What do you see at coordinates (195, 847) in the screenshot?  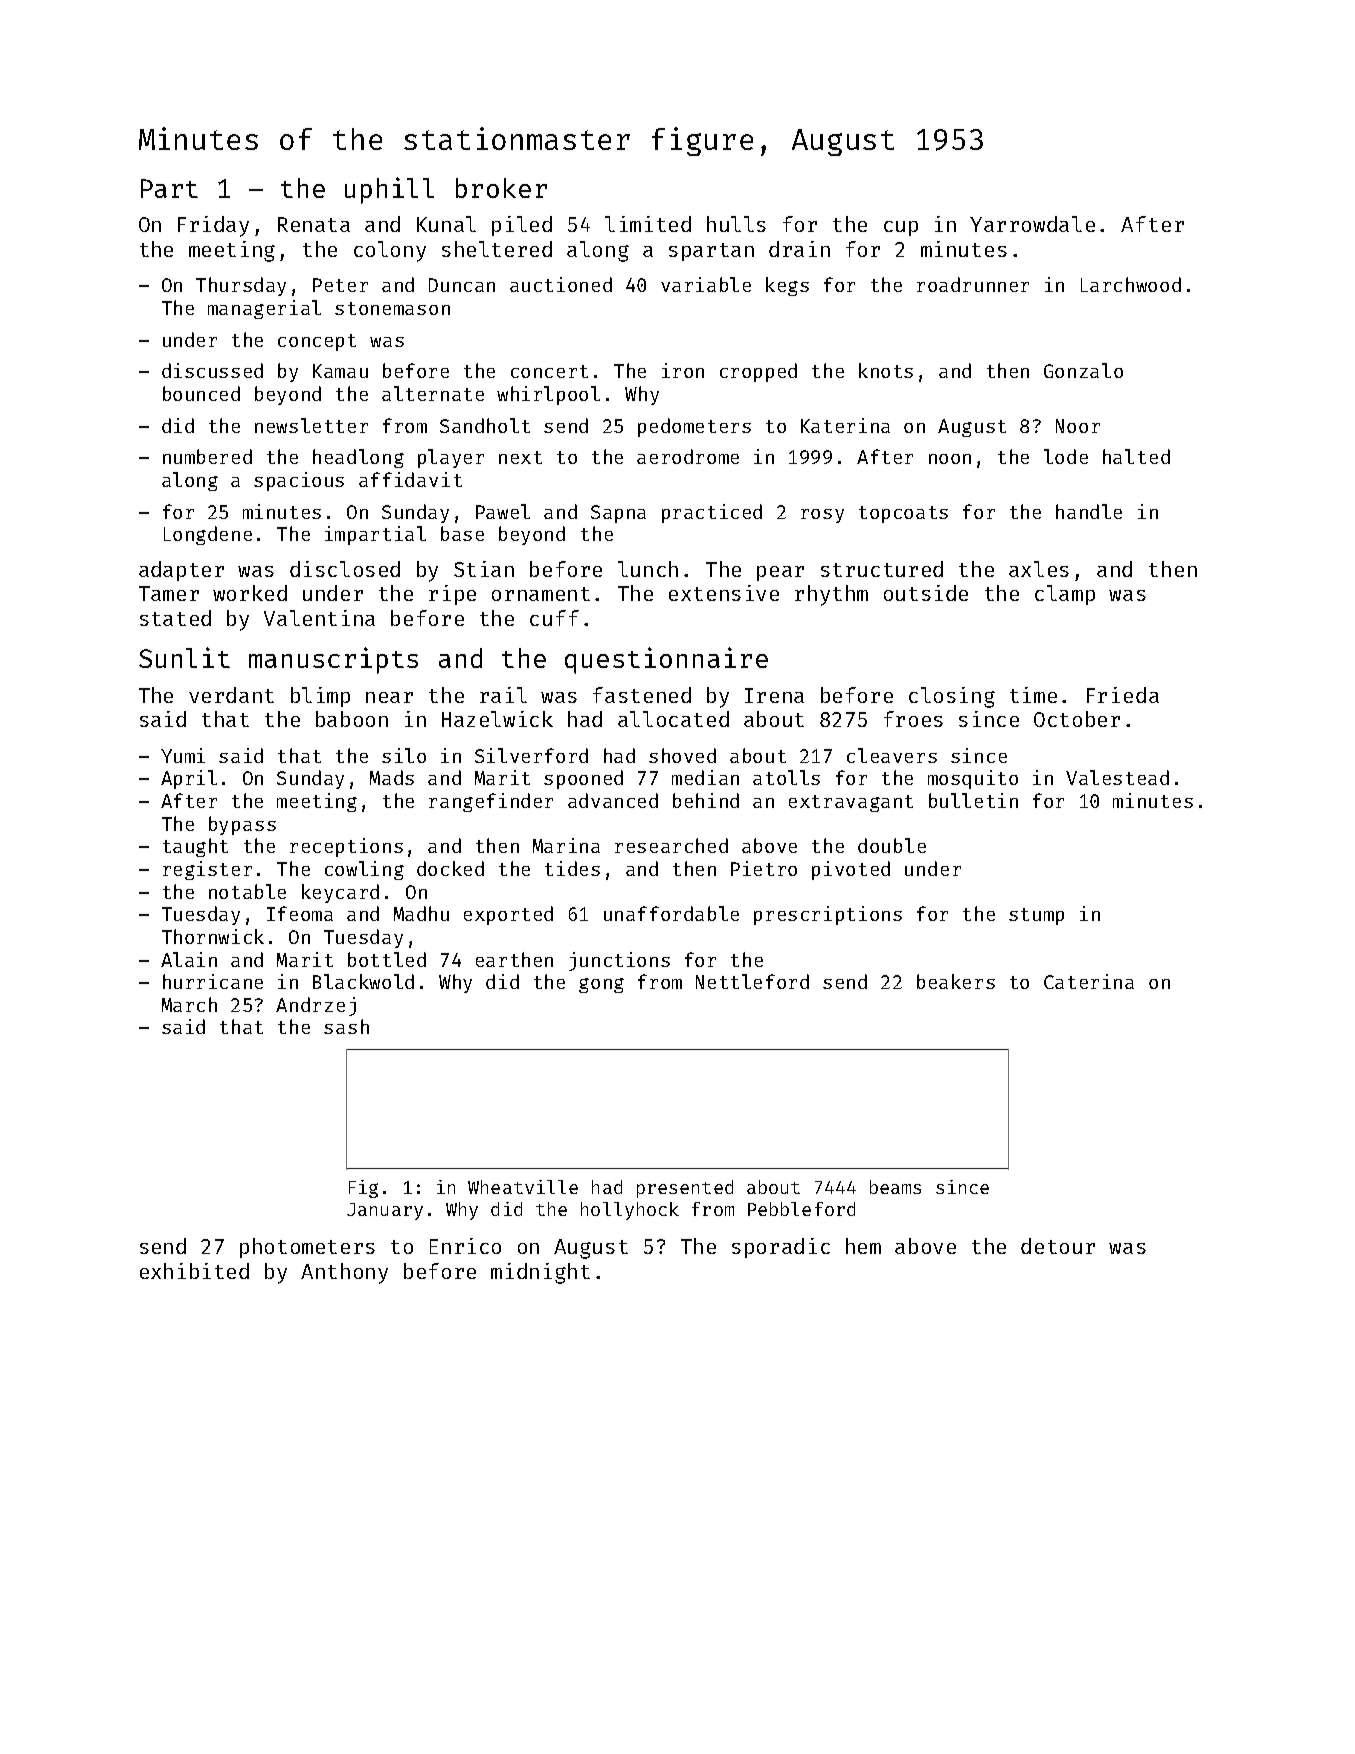 I see `taught` at bounding box center [195, 847].
